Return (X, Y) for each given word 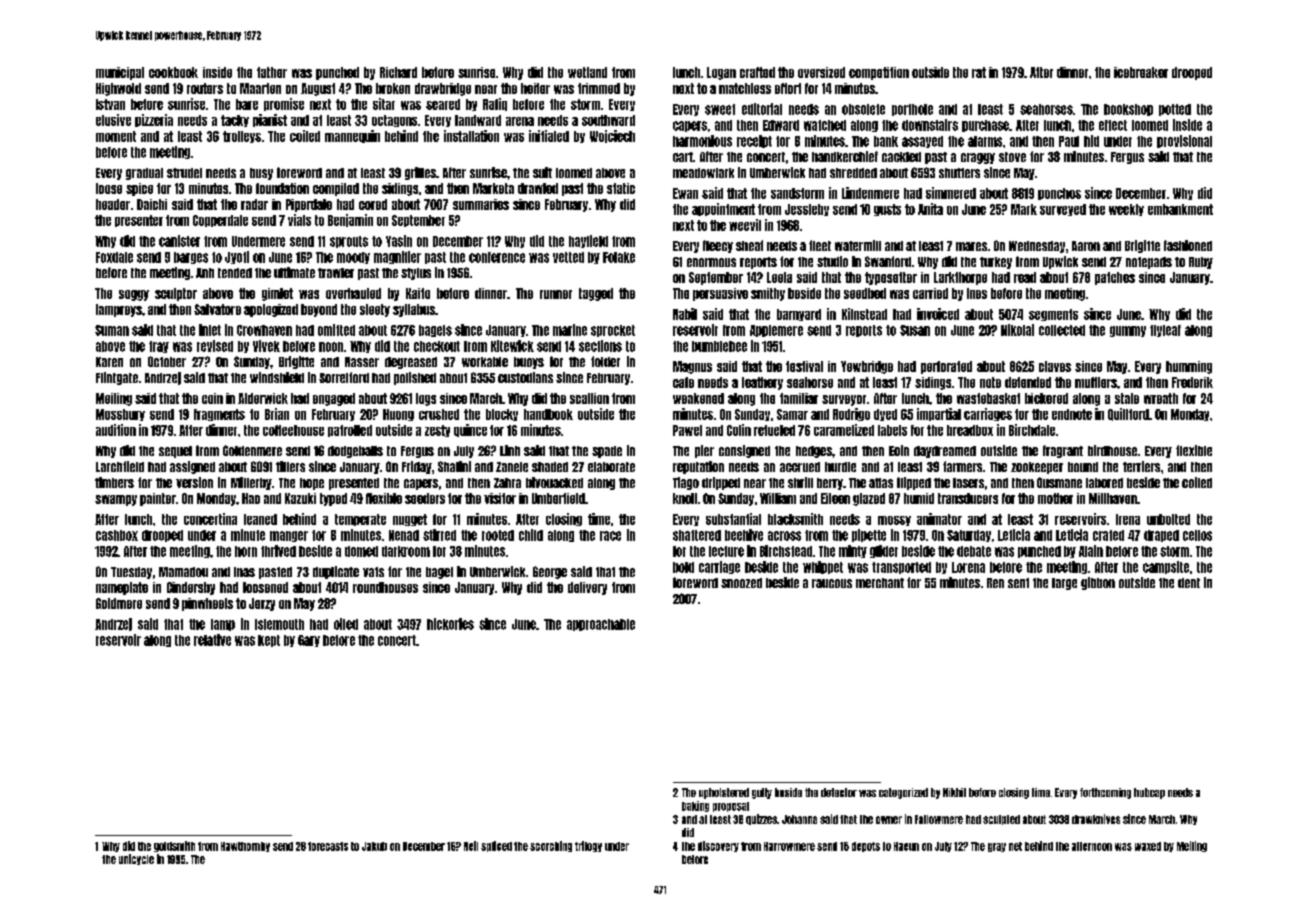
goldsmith (174, 846)
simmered (951, 193)
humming (1189, 367)
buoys (529, 363)
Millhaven (1113, 498)
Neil (471, 846)
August (318, 89)
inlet (210, 330)
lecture (726, 551)
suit (542, 172)
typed (333, 499)
